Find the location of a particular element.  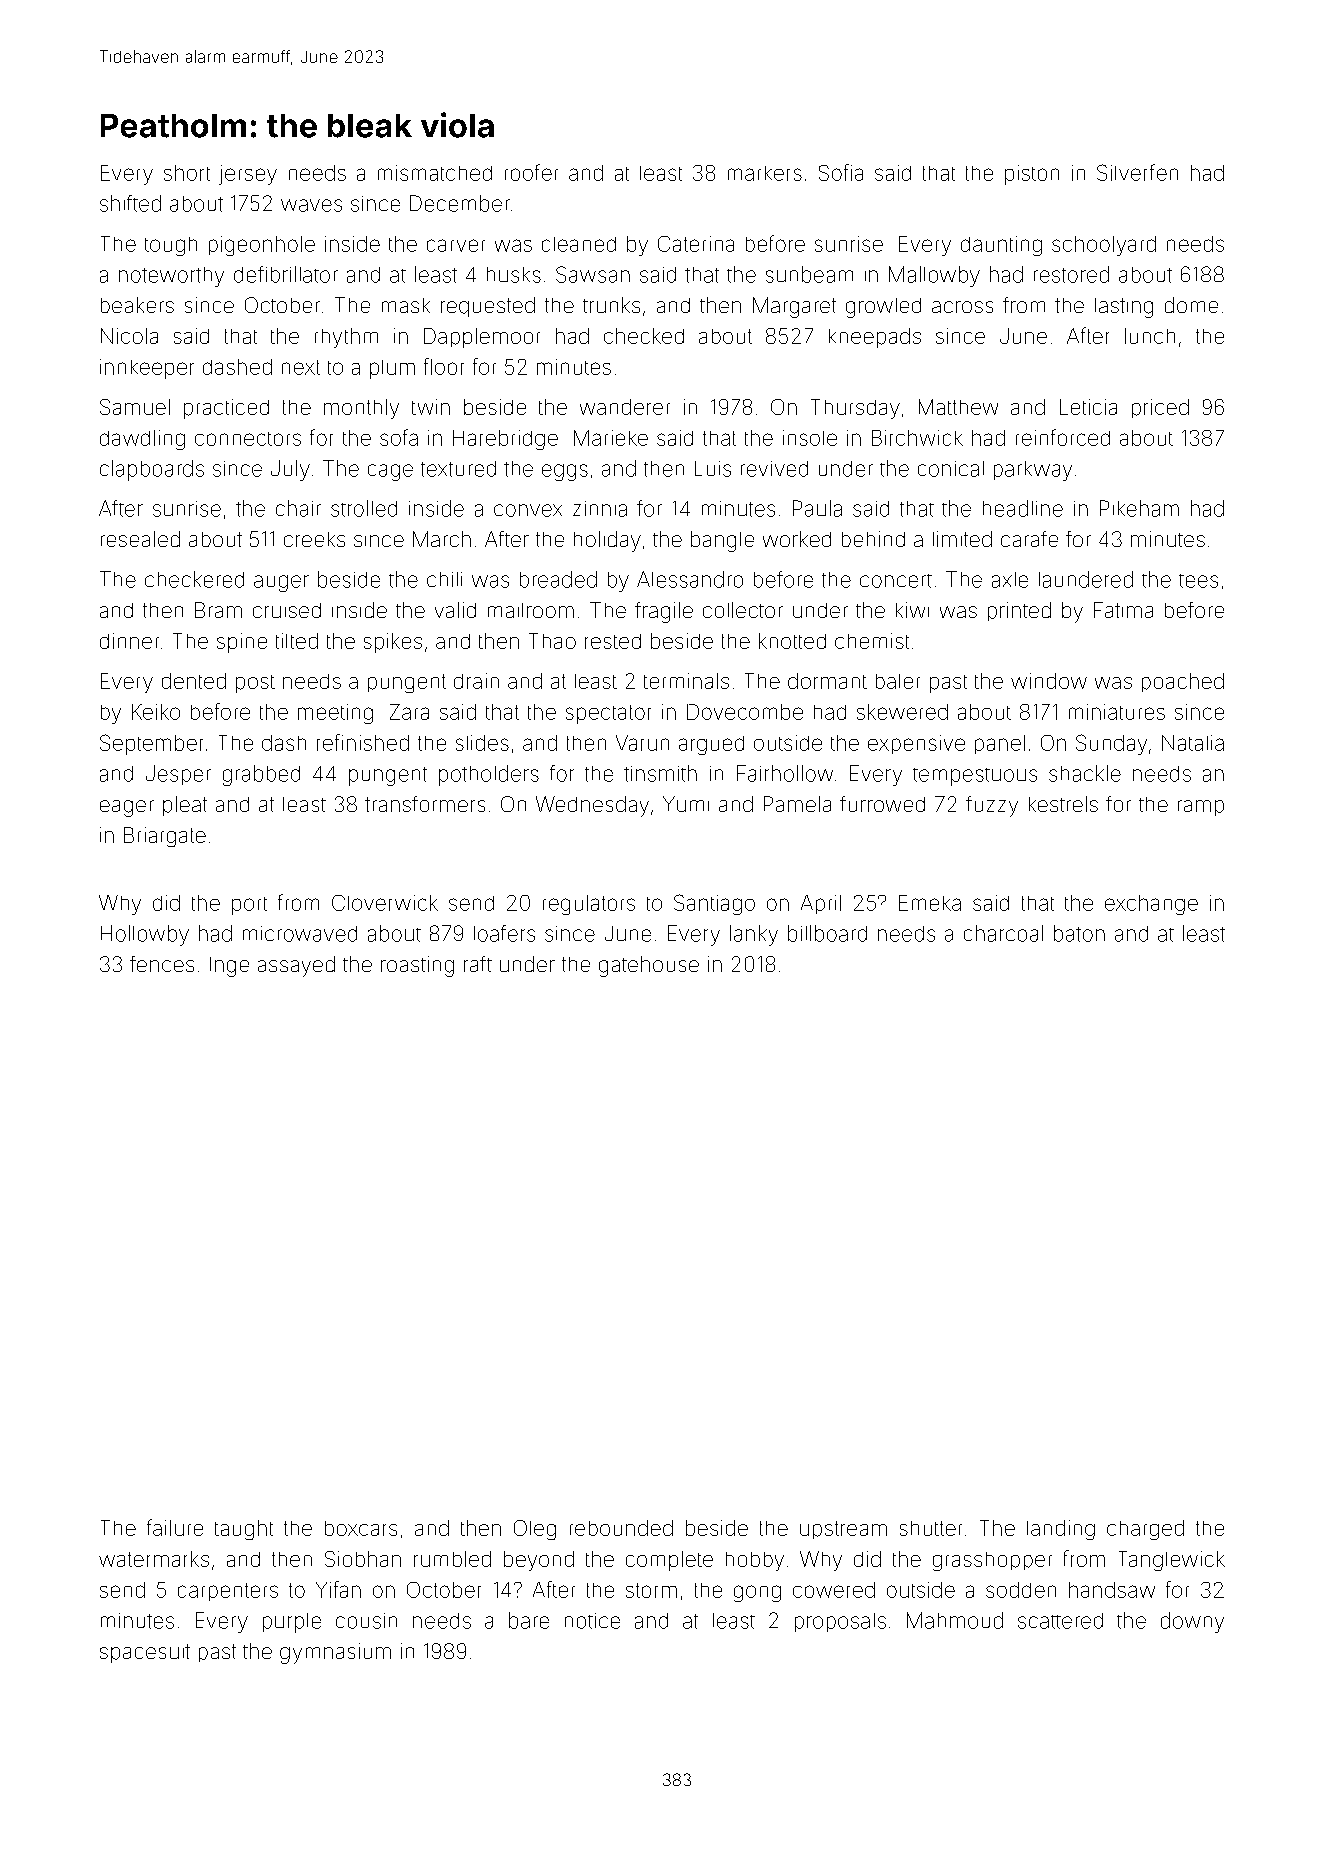

raft is located at coordinates (478, 964).
